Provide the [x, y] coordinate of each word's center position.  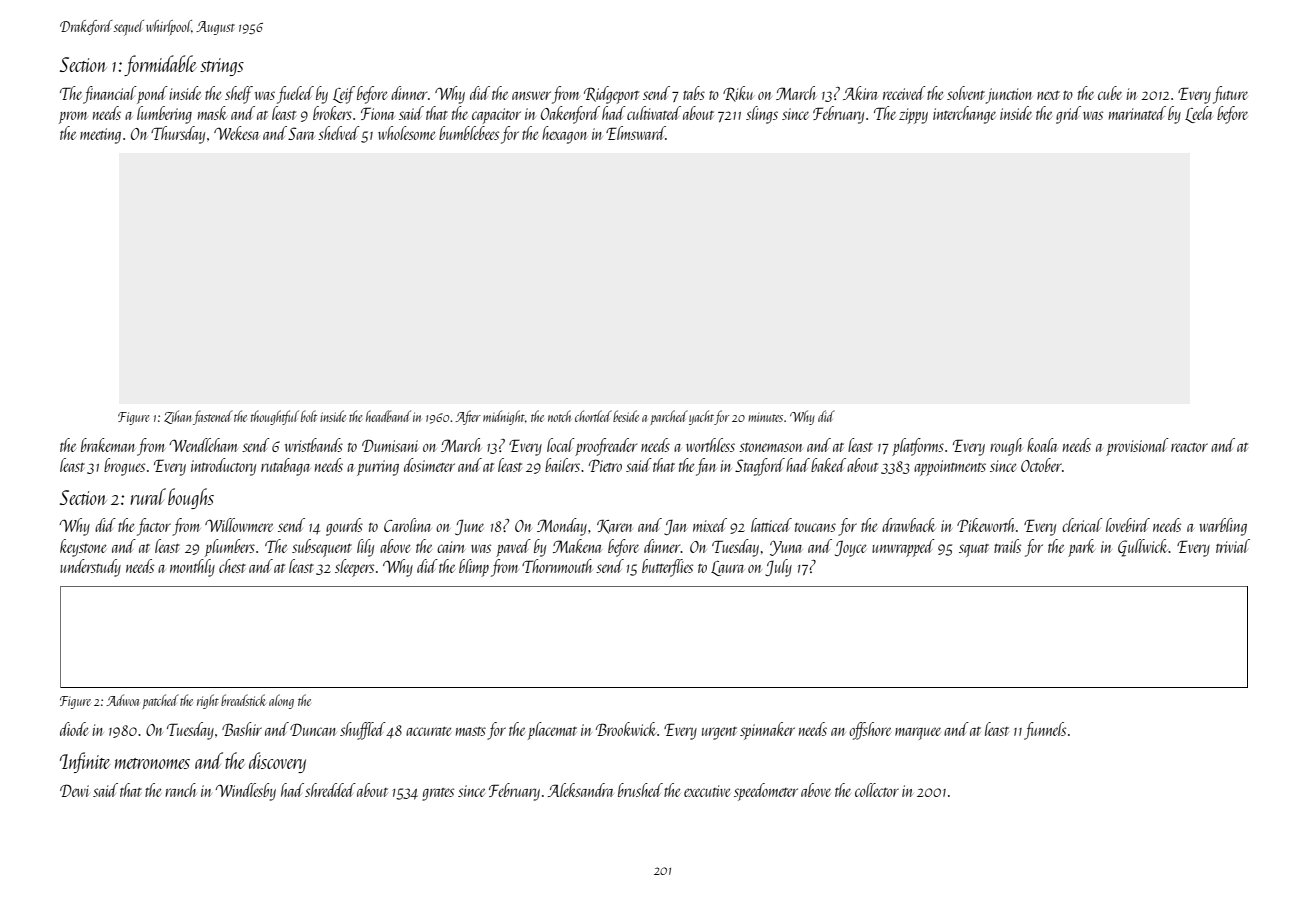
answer [531, 95]
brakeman [108, 445]
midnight [504, 417]
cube [1110, 93]
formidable [160, 65]
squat [974, 550]
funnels [1045, 731]
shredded [330, 790]
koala [1042, 445]
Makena [577, 546]
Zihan [177, 417]
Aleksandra [580, 790]
